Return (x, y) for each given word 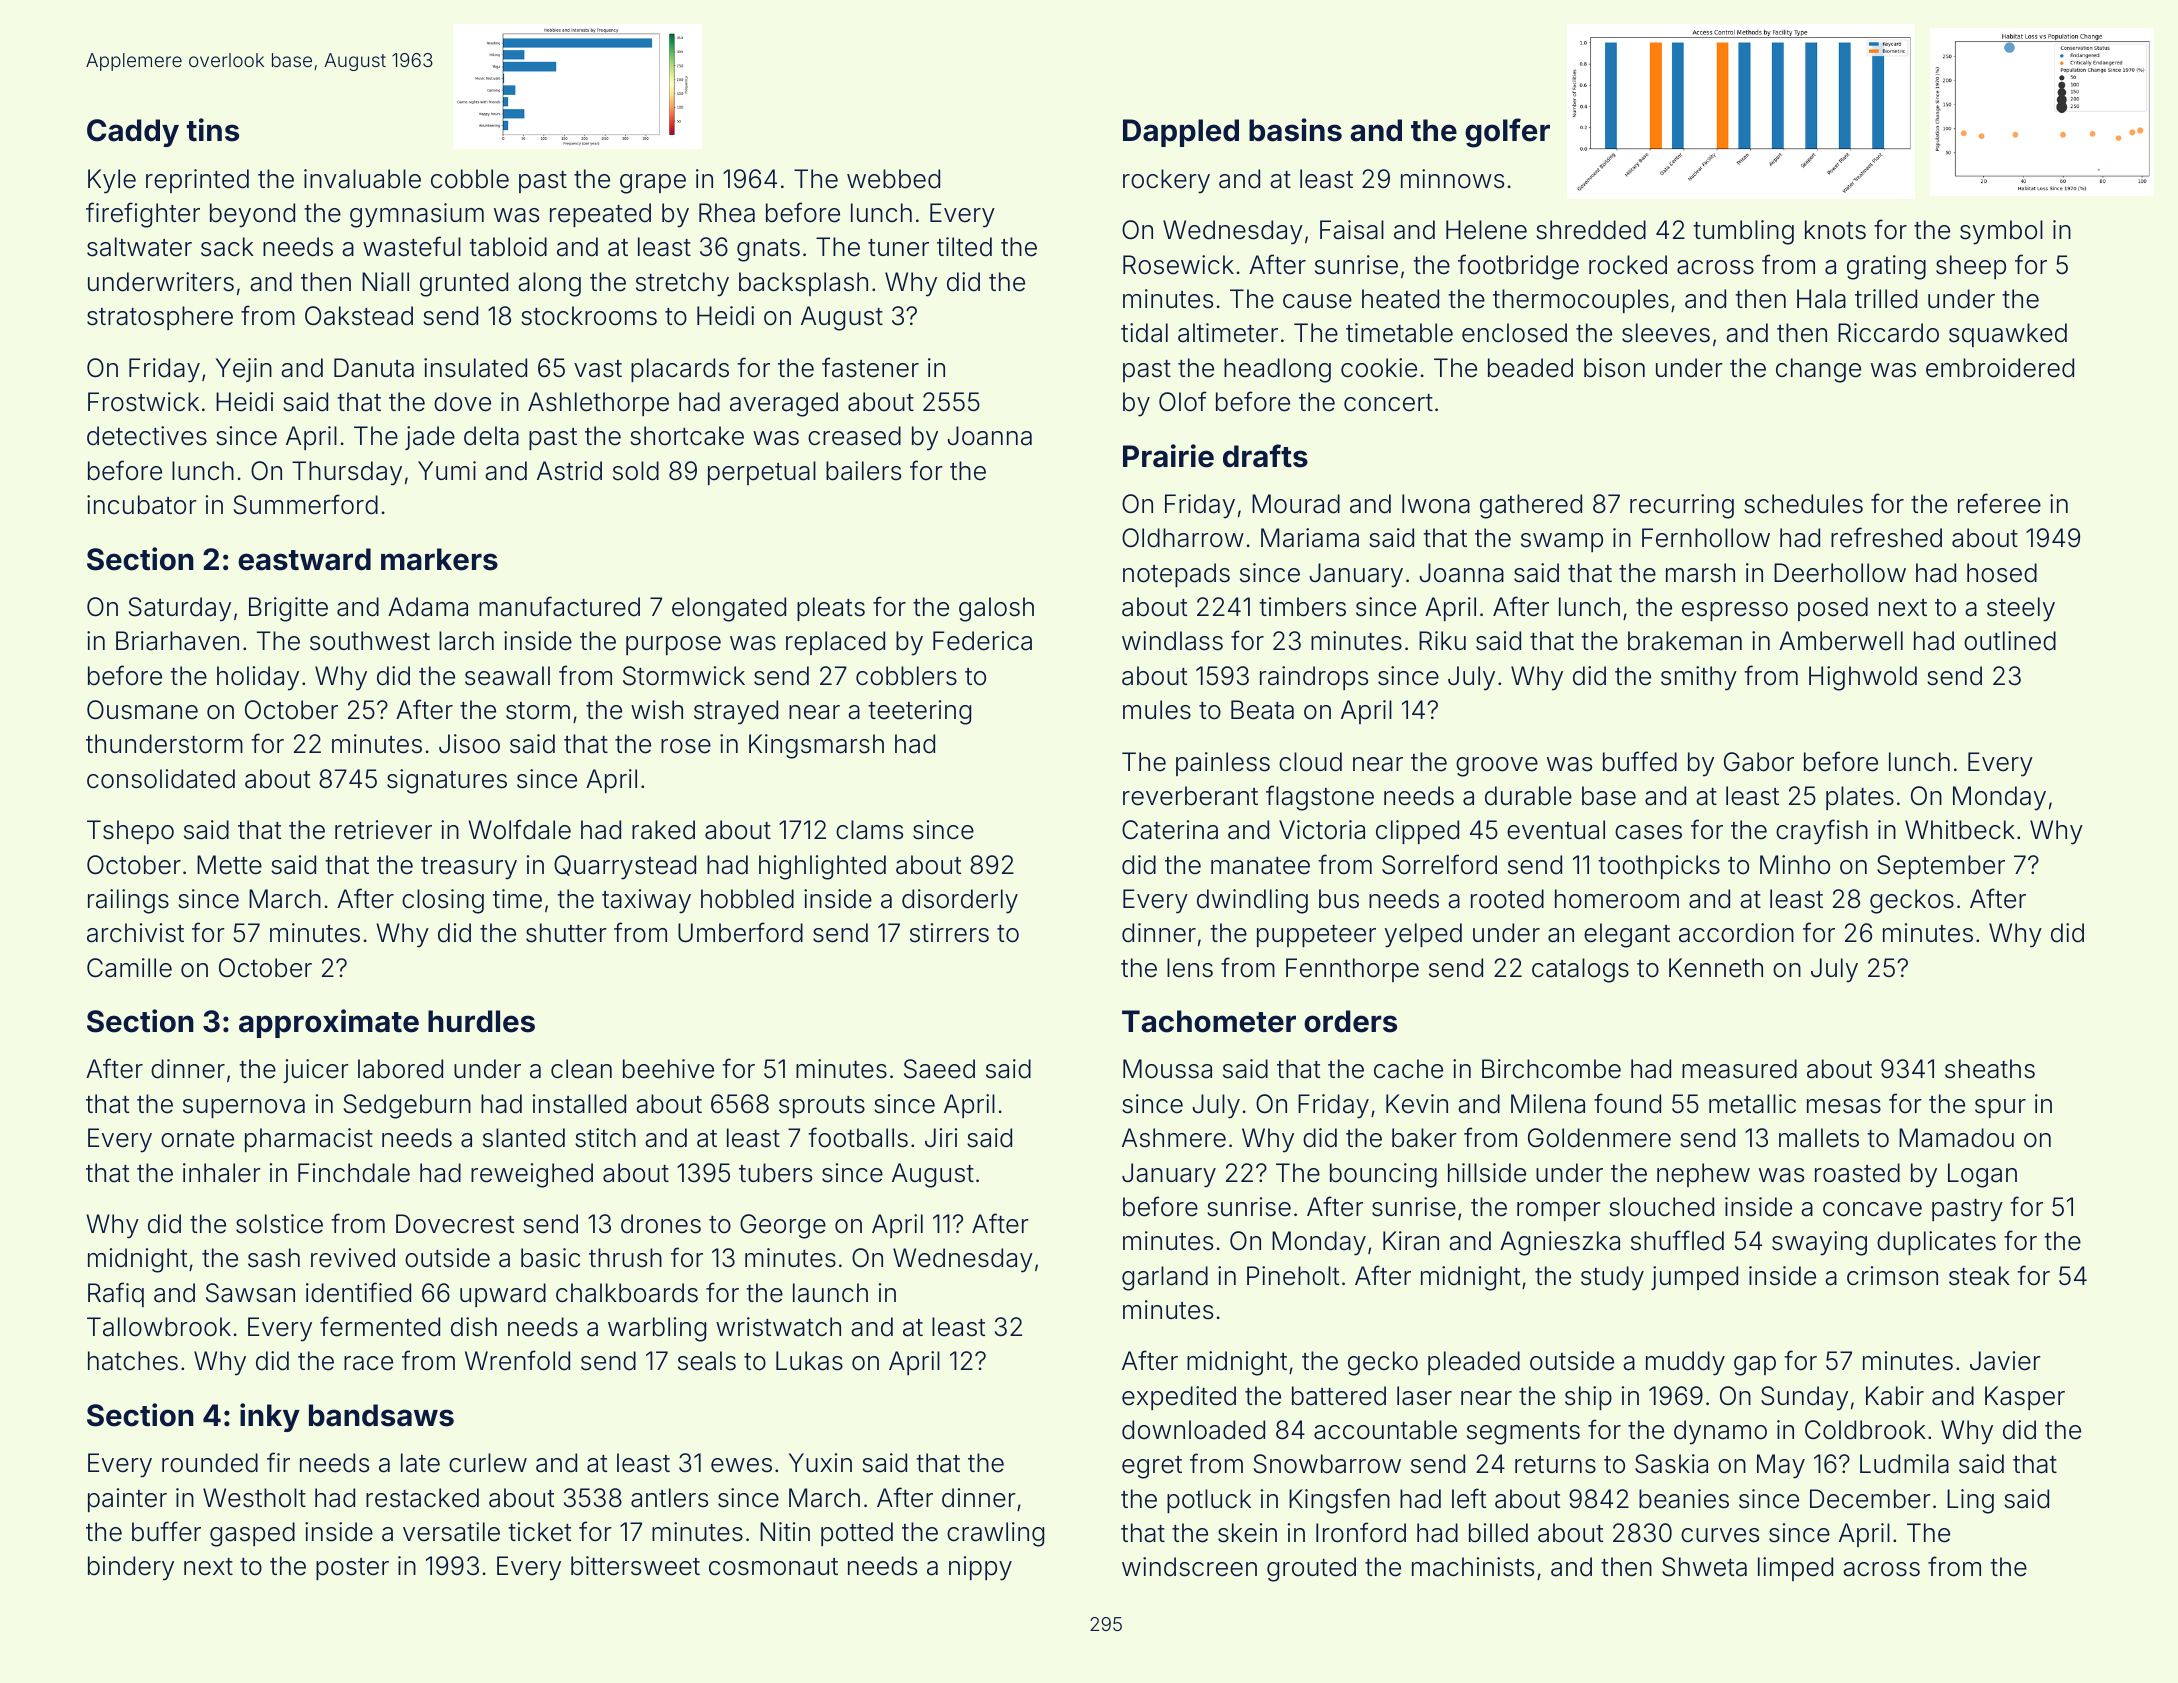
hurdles (481, 1021)
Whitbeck (1960, 830)
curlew (488, 1463)
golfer (1507, 133)
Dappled (1181, 133)
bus (1339, 899)
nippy (980, 1568)
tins (213, 130)
